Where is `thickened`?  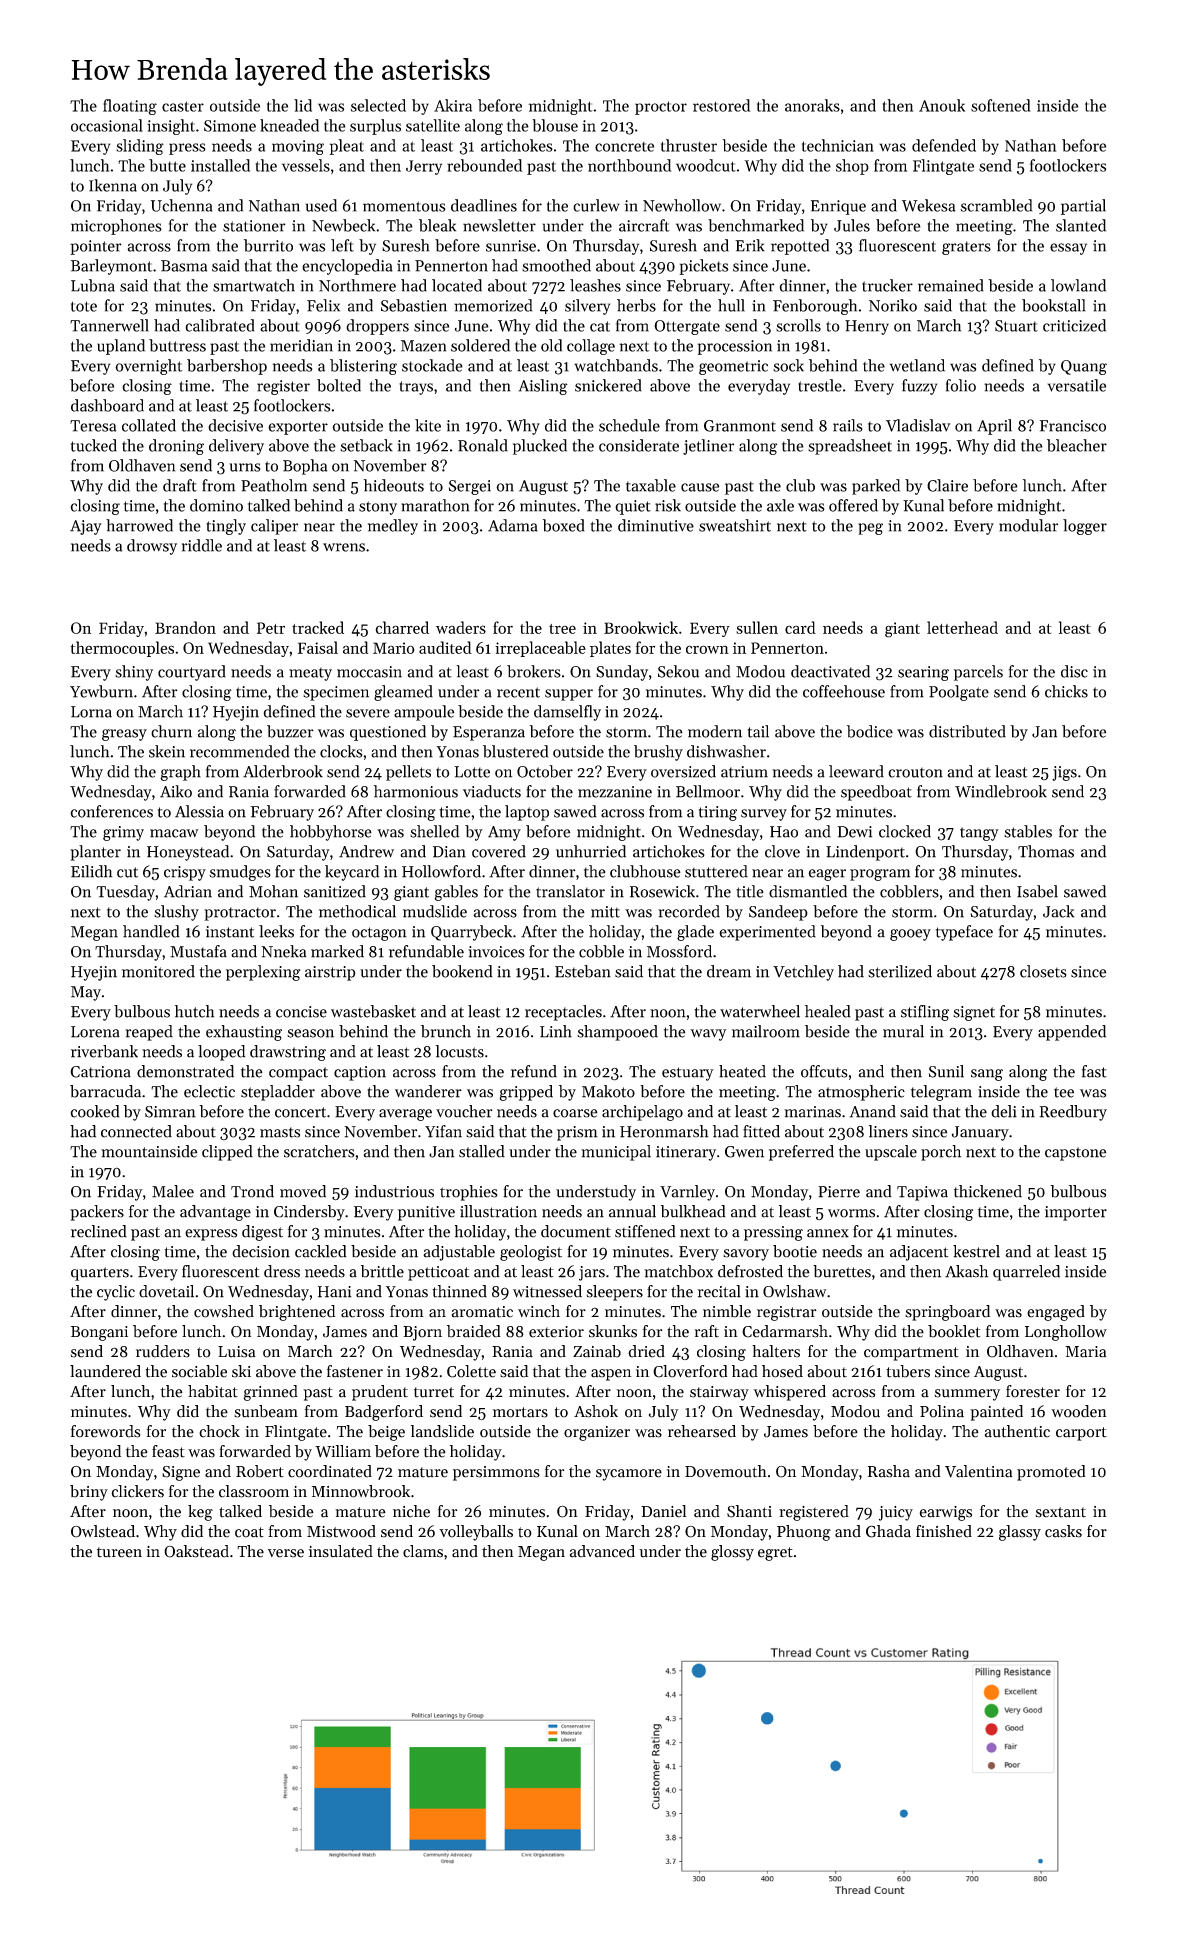 thickened is located at coordinates (988, 1191).
